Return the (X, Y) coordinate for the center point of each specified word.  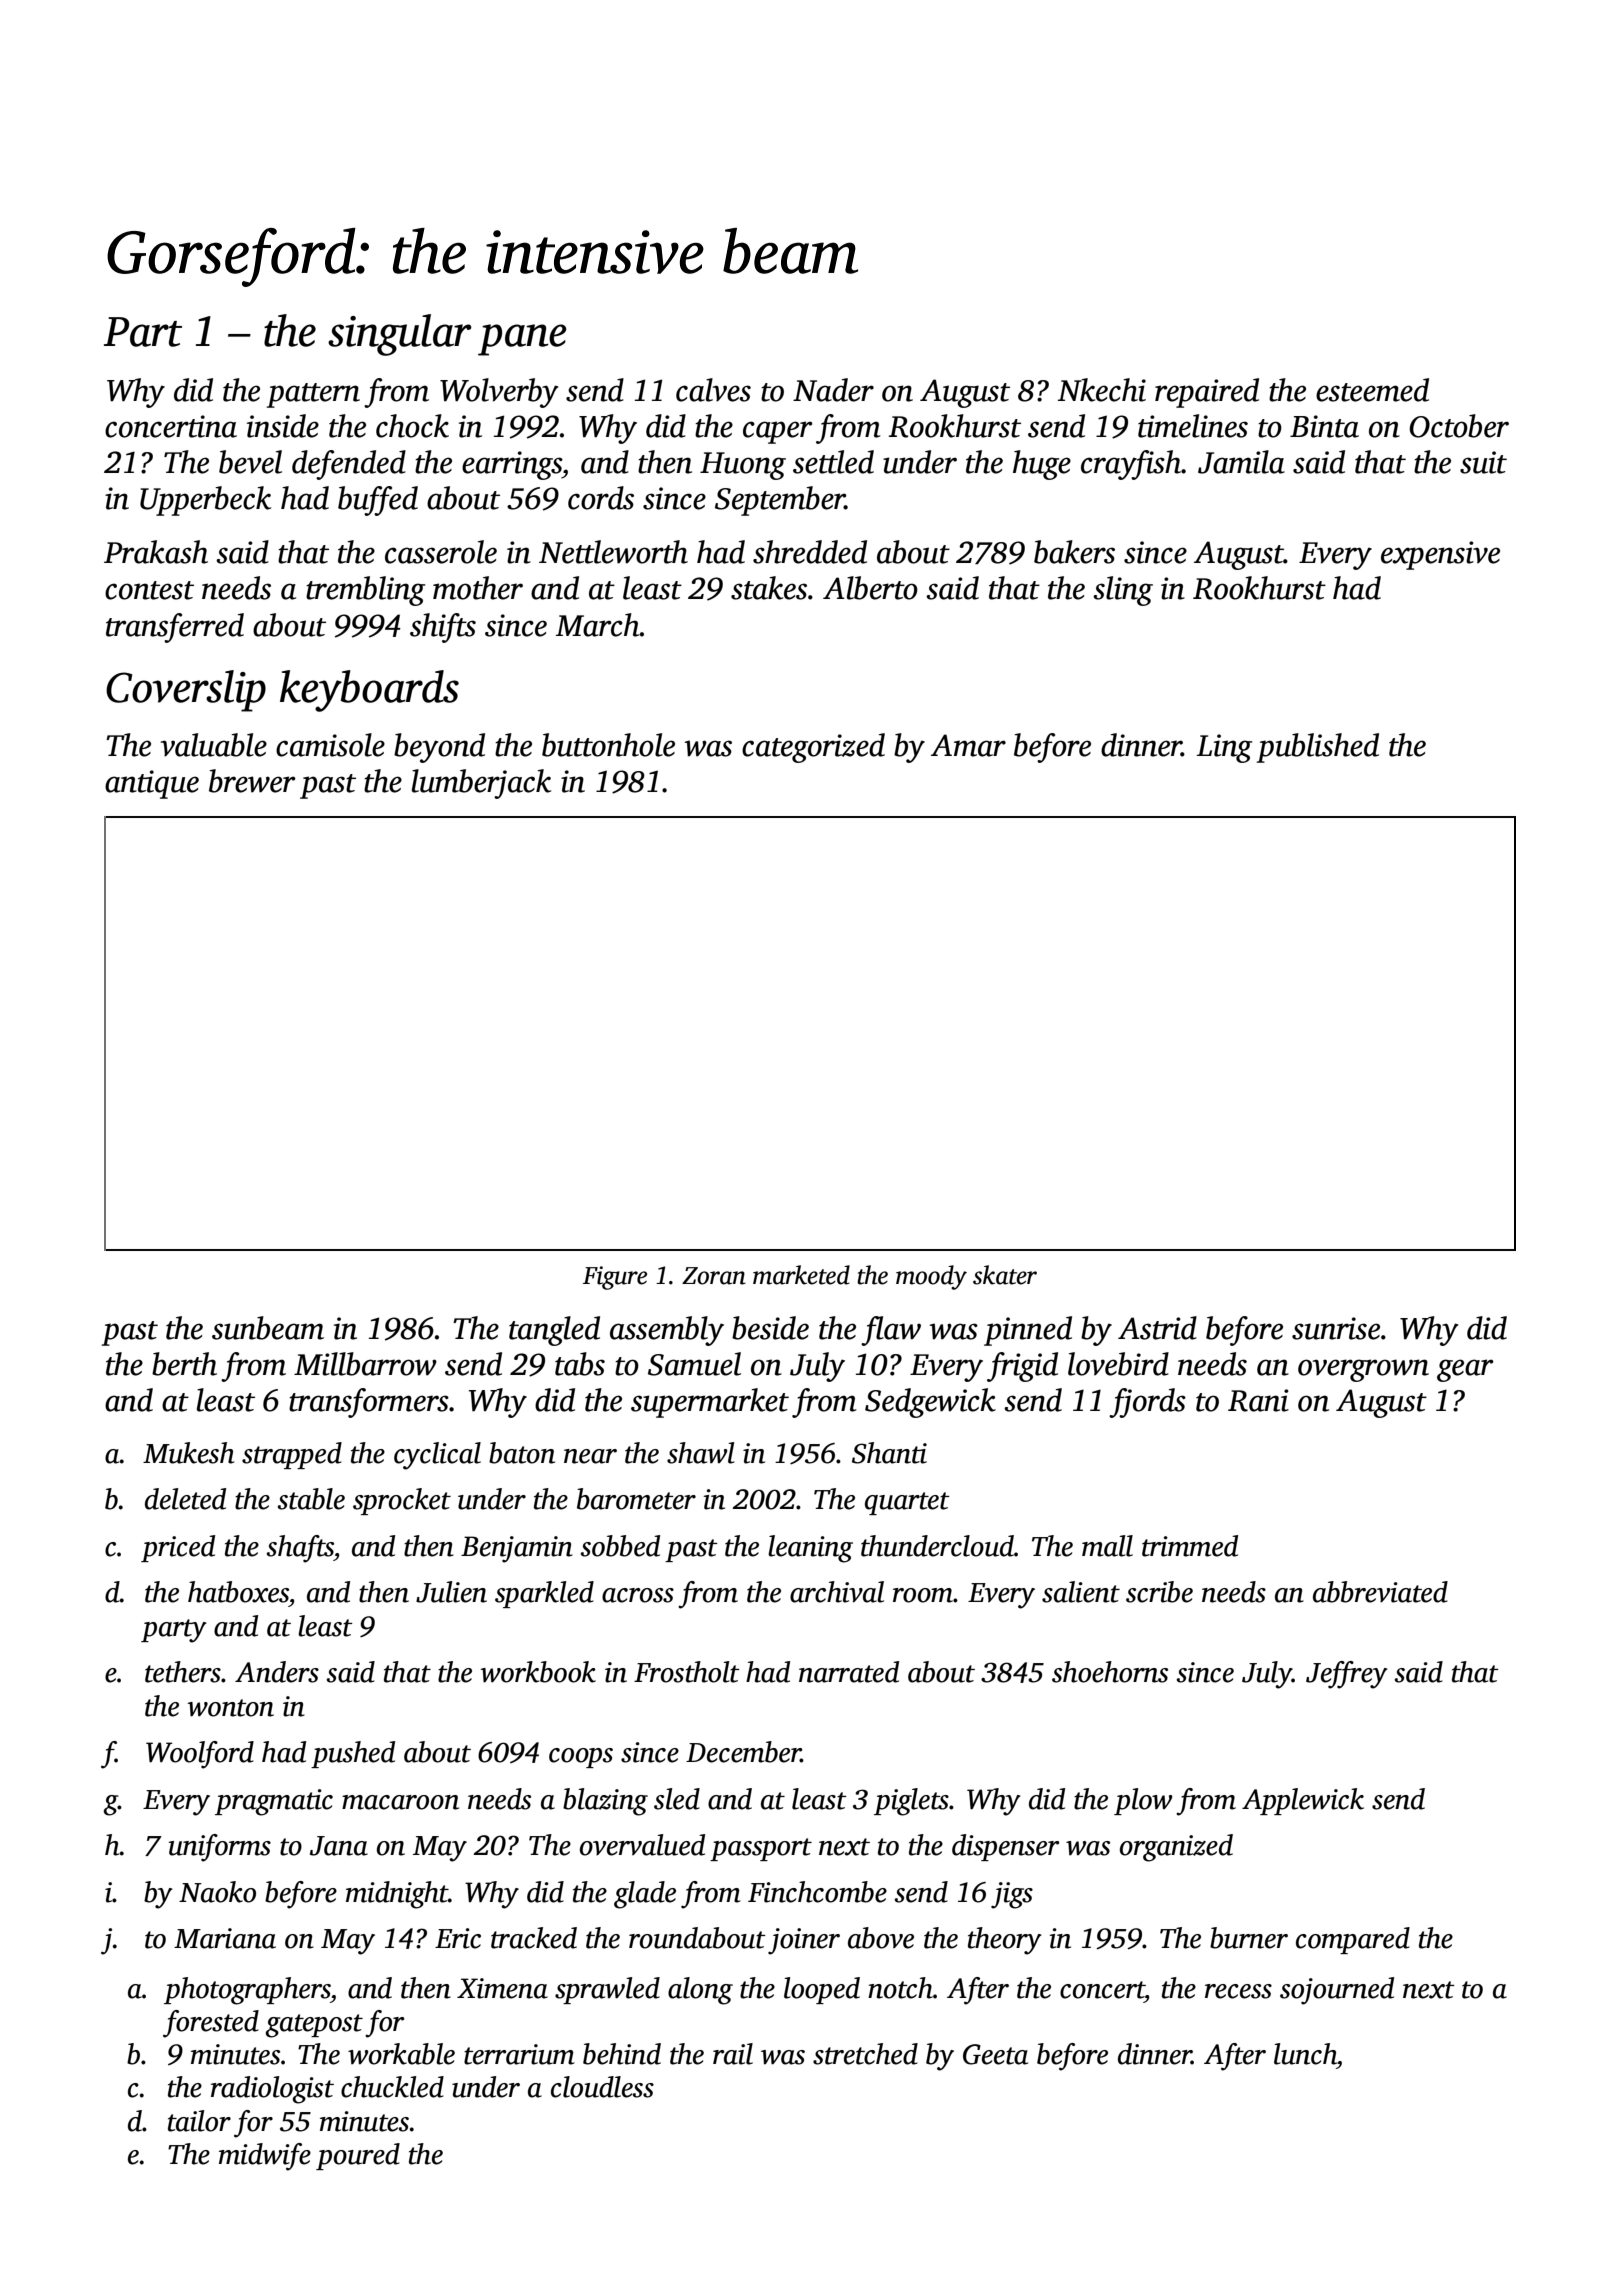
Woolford (200, 1755)
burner (1249, 1938)
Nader (833, 390)
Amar (968, 745)
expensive (1440, 555)
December (743, 1752)
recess (1238, 1991)
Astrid (1157, 1328)
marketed (801, 1275)
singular (400, 335)
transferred (175, 628)
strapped (292, 1455)
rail (733, 2054)
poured (358, 2156)
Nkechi (1102, 390)
